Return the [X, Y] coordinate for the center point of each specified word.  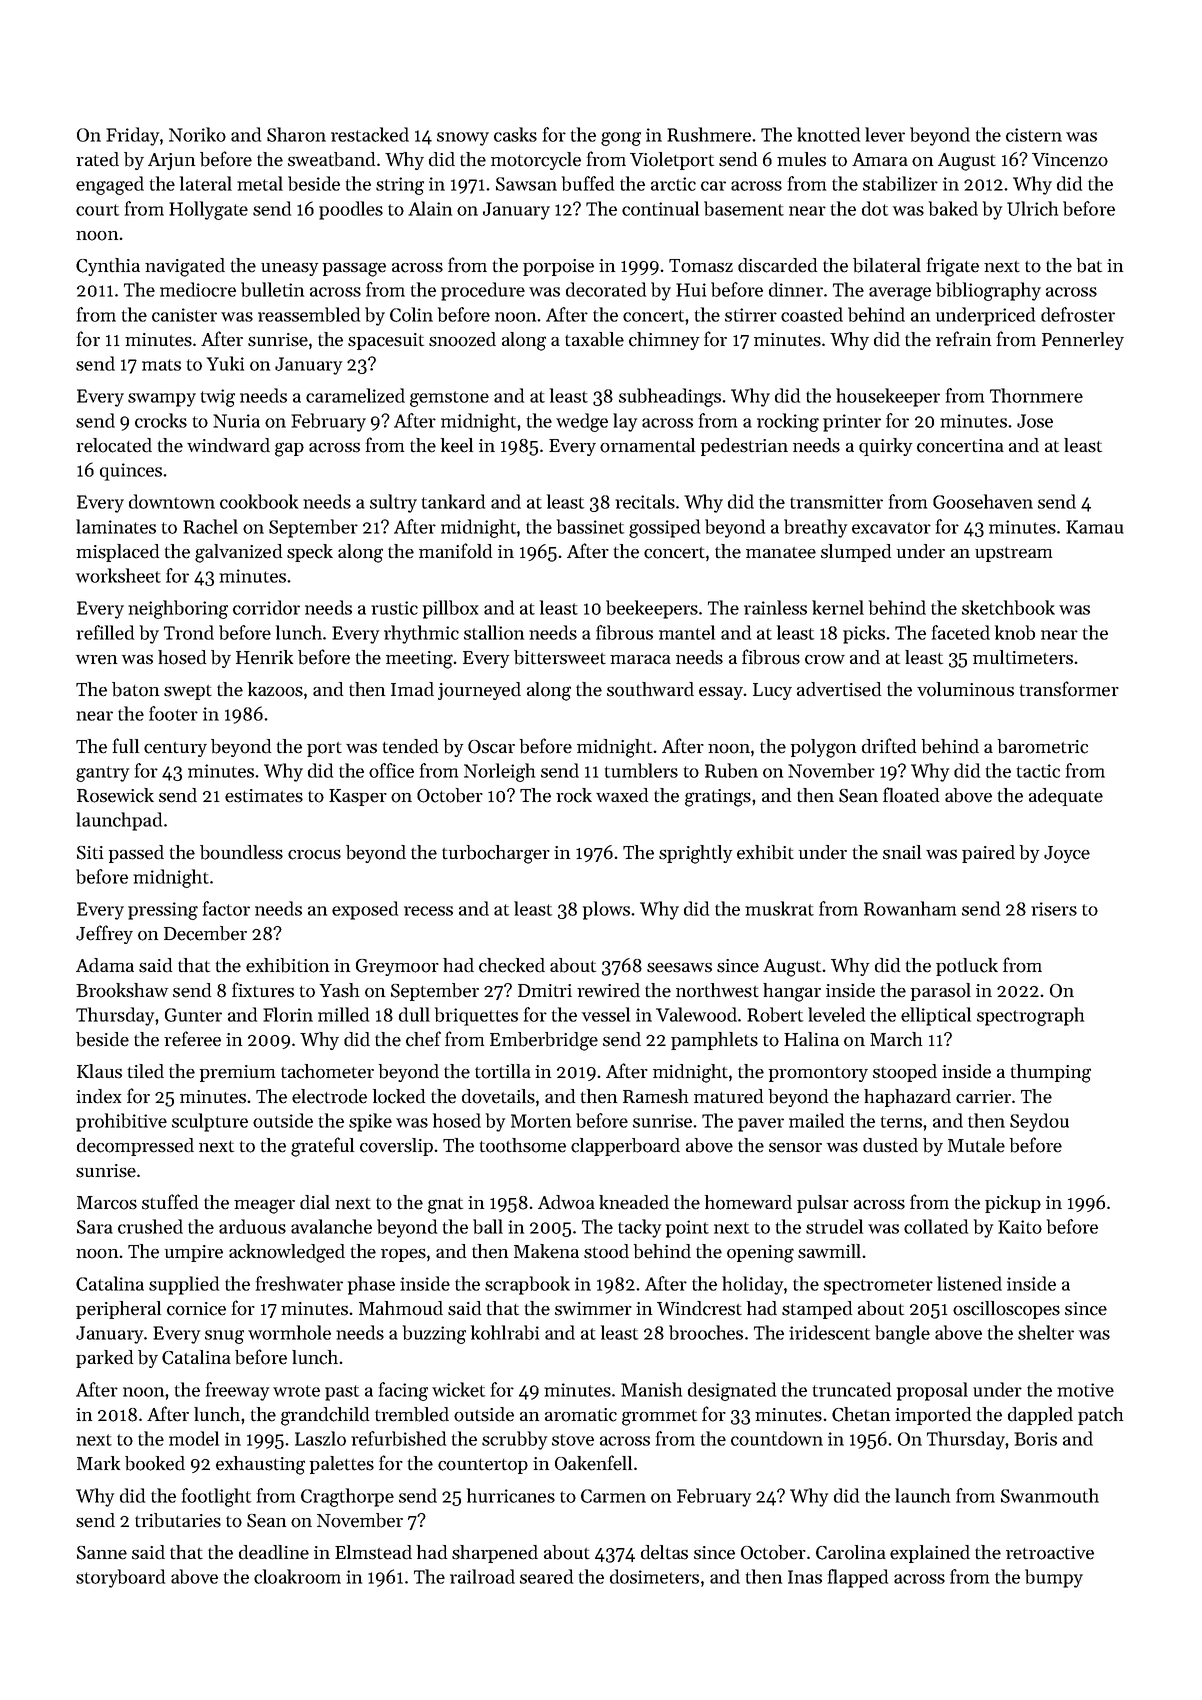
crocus [314, 855]
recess [428, 911]
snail [902, 852]
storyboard [120, 1578]
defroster [1078, 314]
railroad [482, 1576]
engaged [110, 185]
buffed [588, 183]
